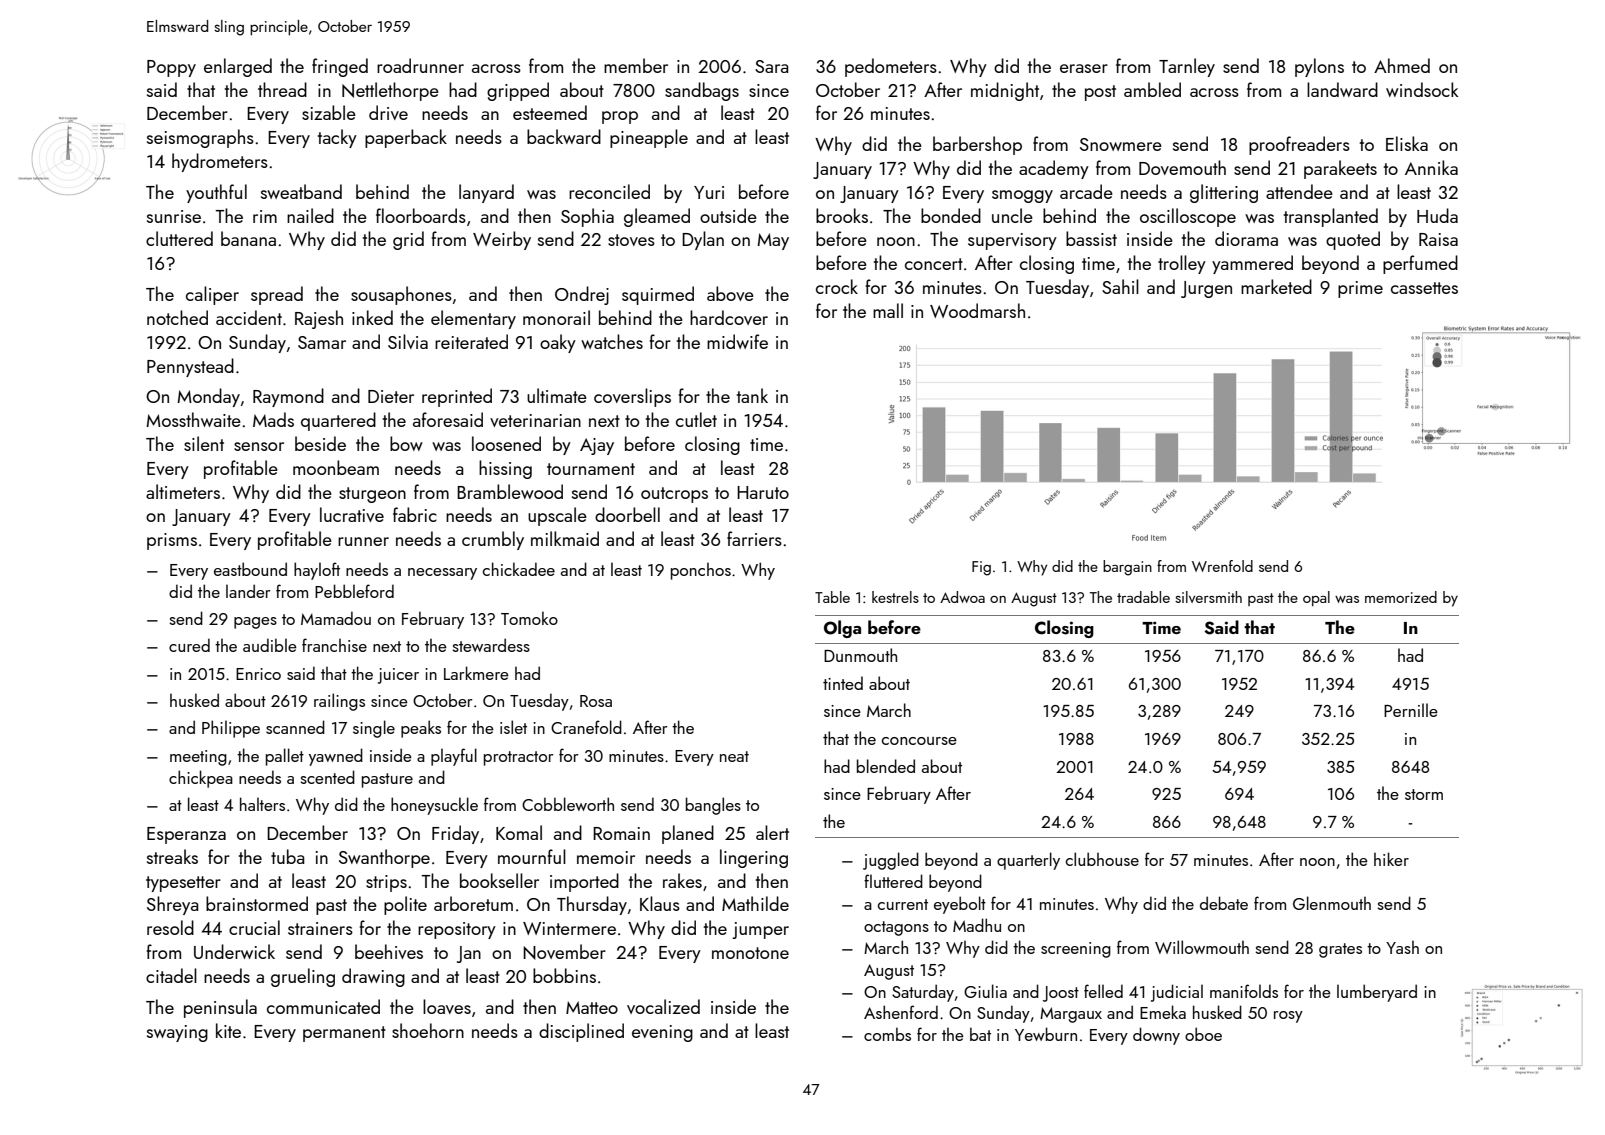 This screenshot has height=1135, width=1605. Describe the element at coordinates (887, 1034) in the screenshot. I see `combs` at that location.
